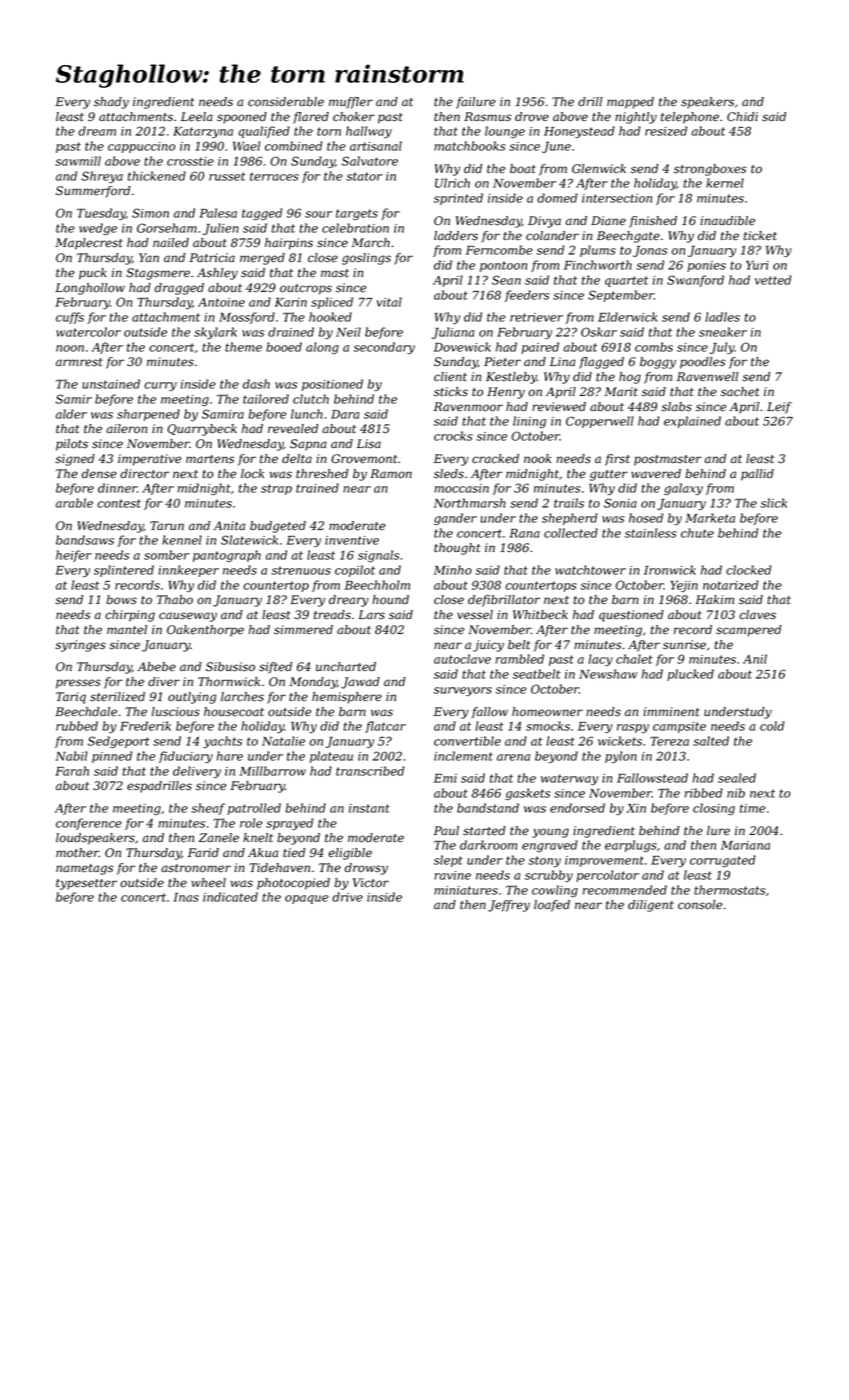 The width and height of the screenshot is (849, 1400). Describe the element at coordinates (651, 906) in the screenshot. I see `diligent` at that location.
